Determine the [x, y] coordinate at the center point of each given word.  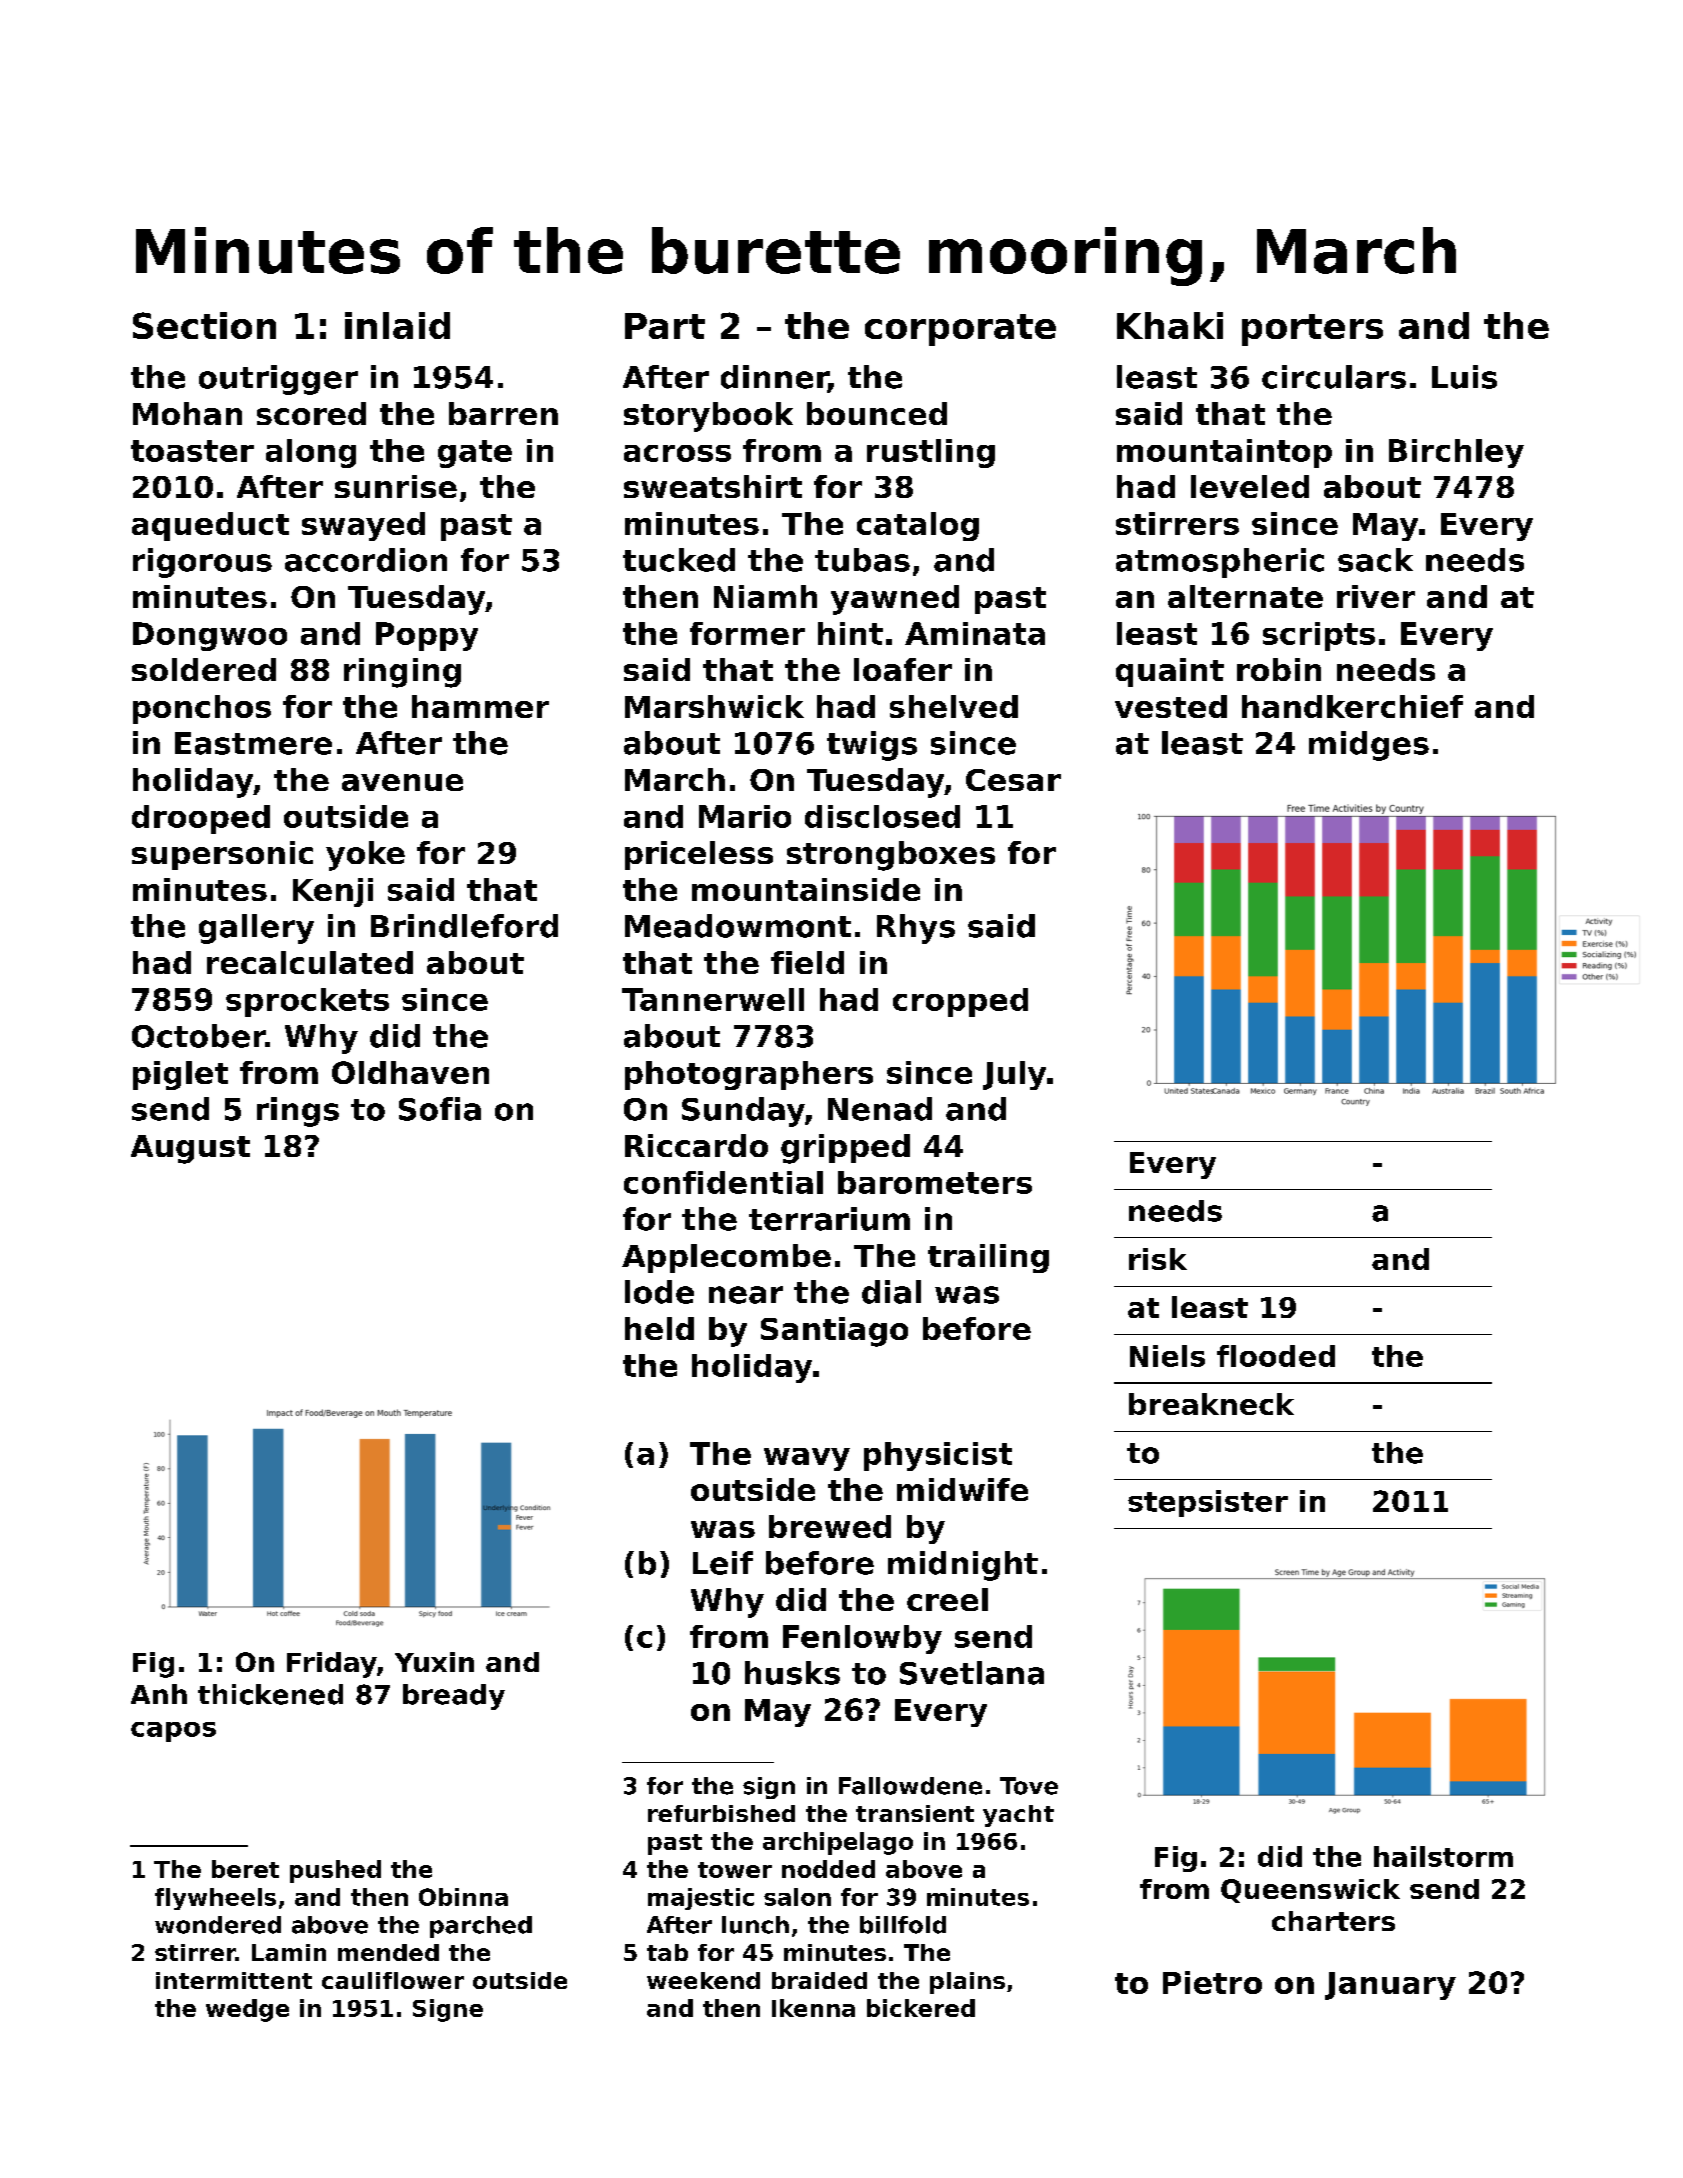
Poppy [427, 636]
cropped [960, 1002]
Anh [159, 1694]
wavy [807, 1459]
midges [1369, 746]
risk [1158, 1259]
